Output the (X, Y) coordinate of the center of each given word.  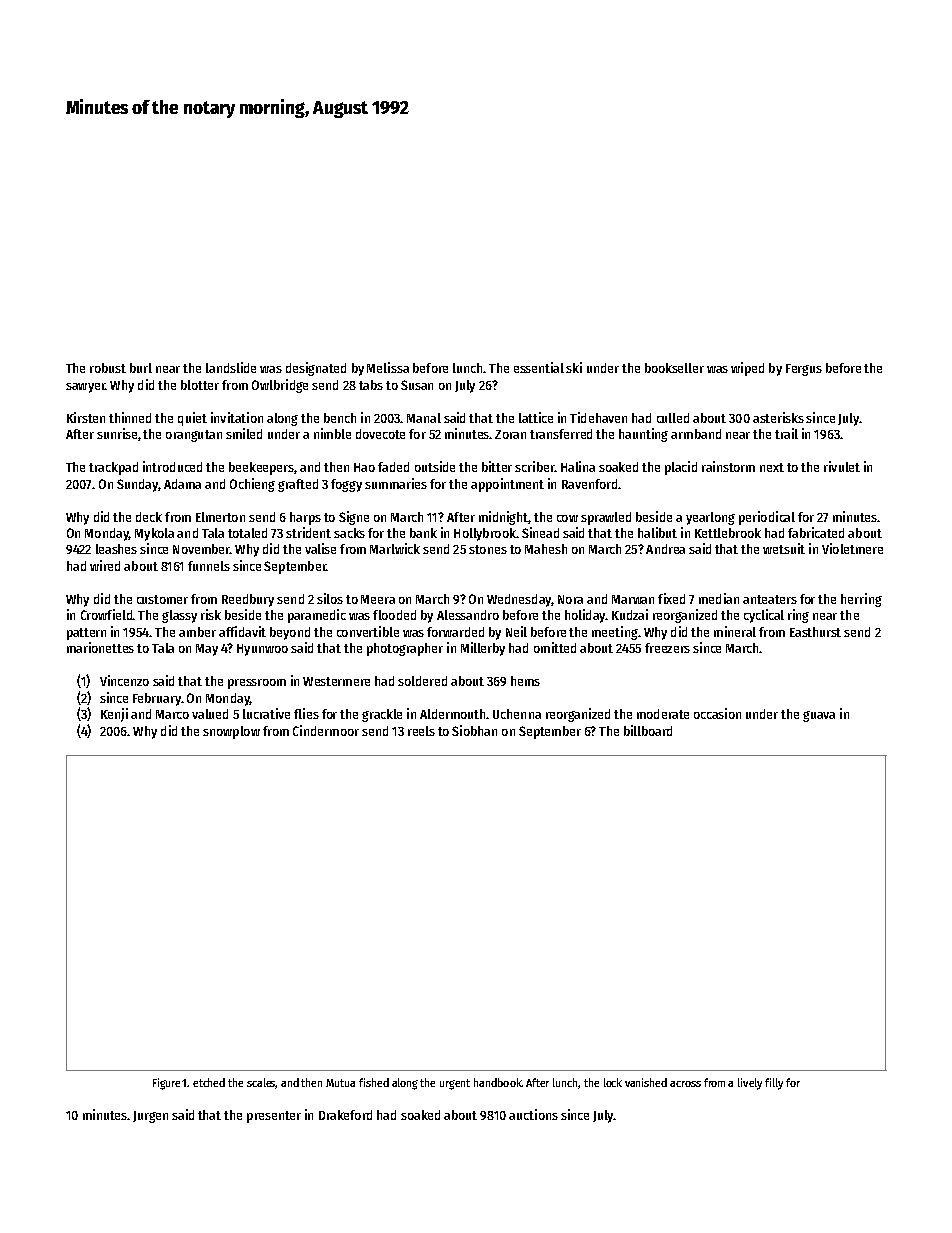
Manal (424, 418)
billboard (648, 730)
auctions (533, 1114)
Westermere (336, 681)
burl (141, 368)
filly (774, 1084)
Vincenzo (124, 680)
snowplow (231, 732)
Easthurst (815, 632)
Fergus (804, 370)
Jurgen (150, 1117)
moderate (663, 714)
